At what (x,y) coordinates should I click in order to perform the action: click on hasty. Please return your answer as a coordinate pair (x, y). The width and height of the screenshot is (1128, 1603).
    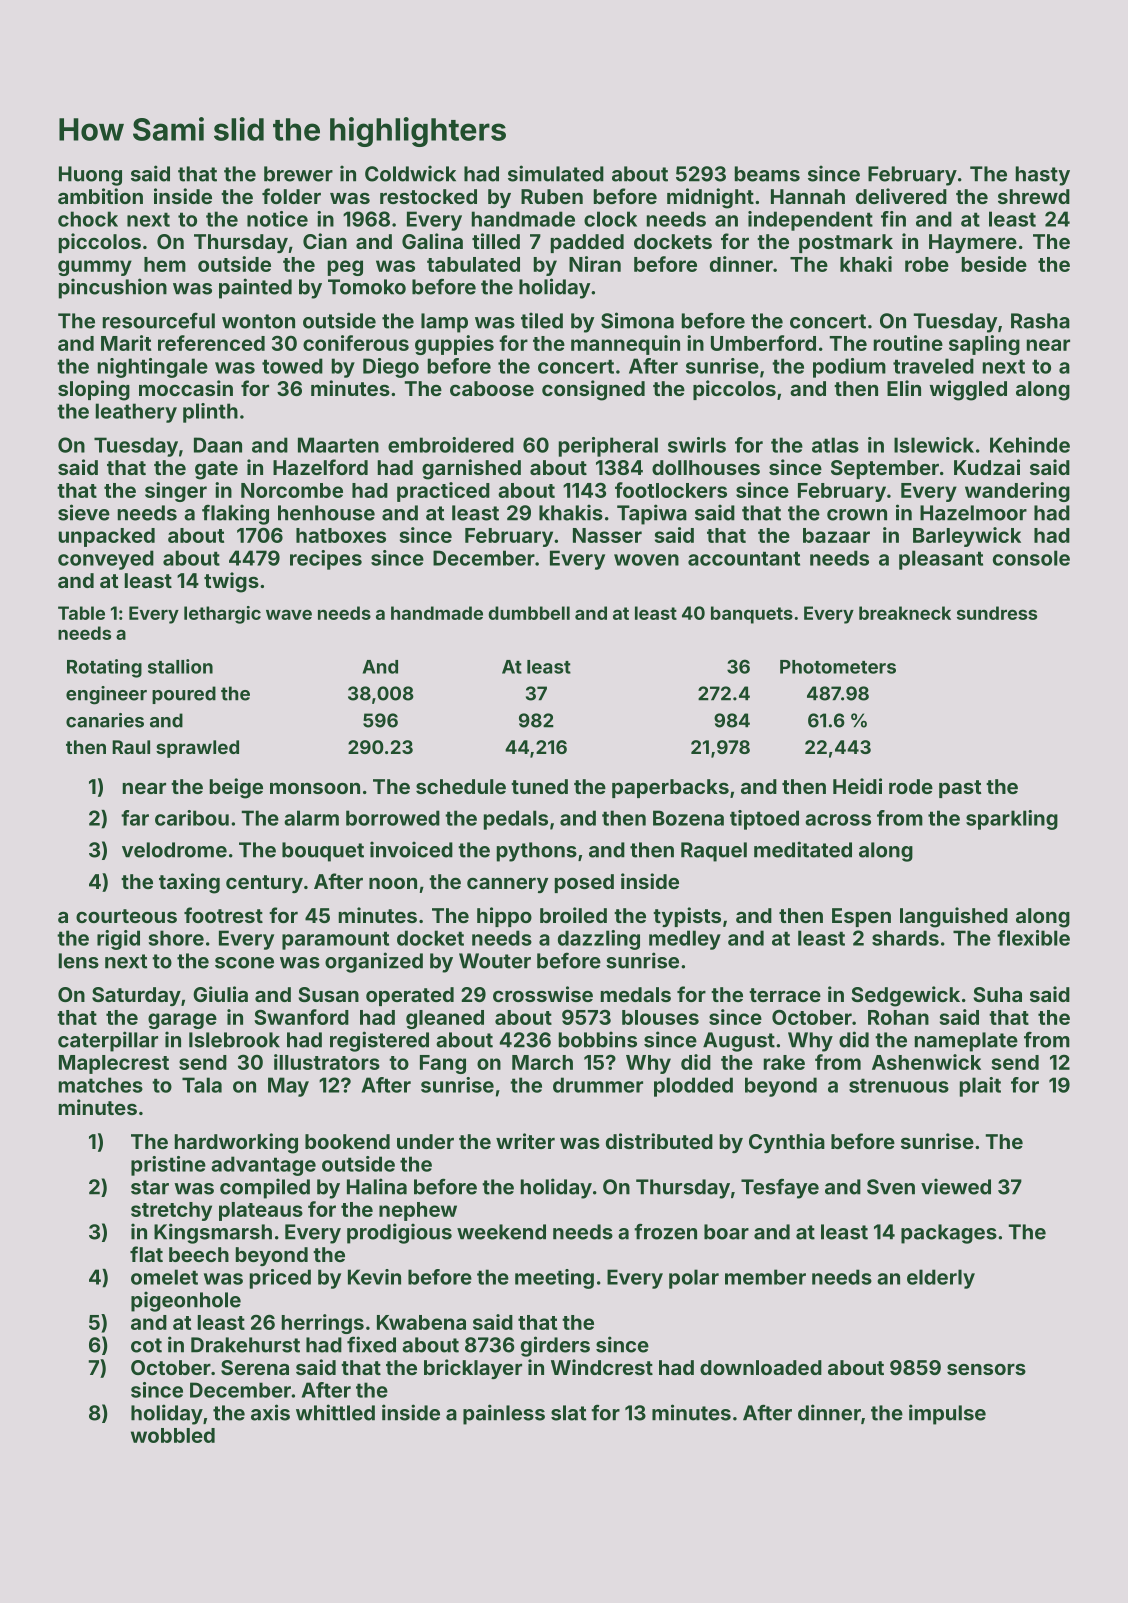
    Looking at the image, I should click on (1043, 176).
